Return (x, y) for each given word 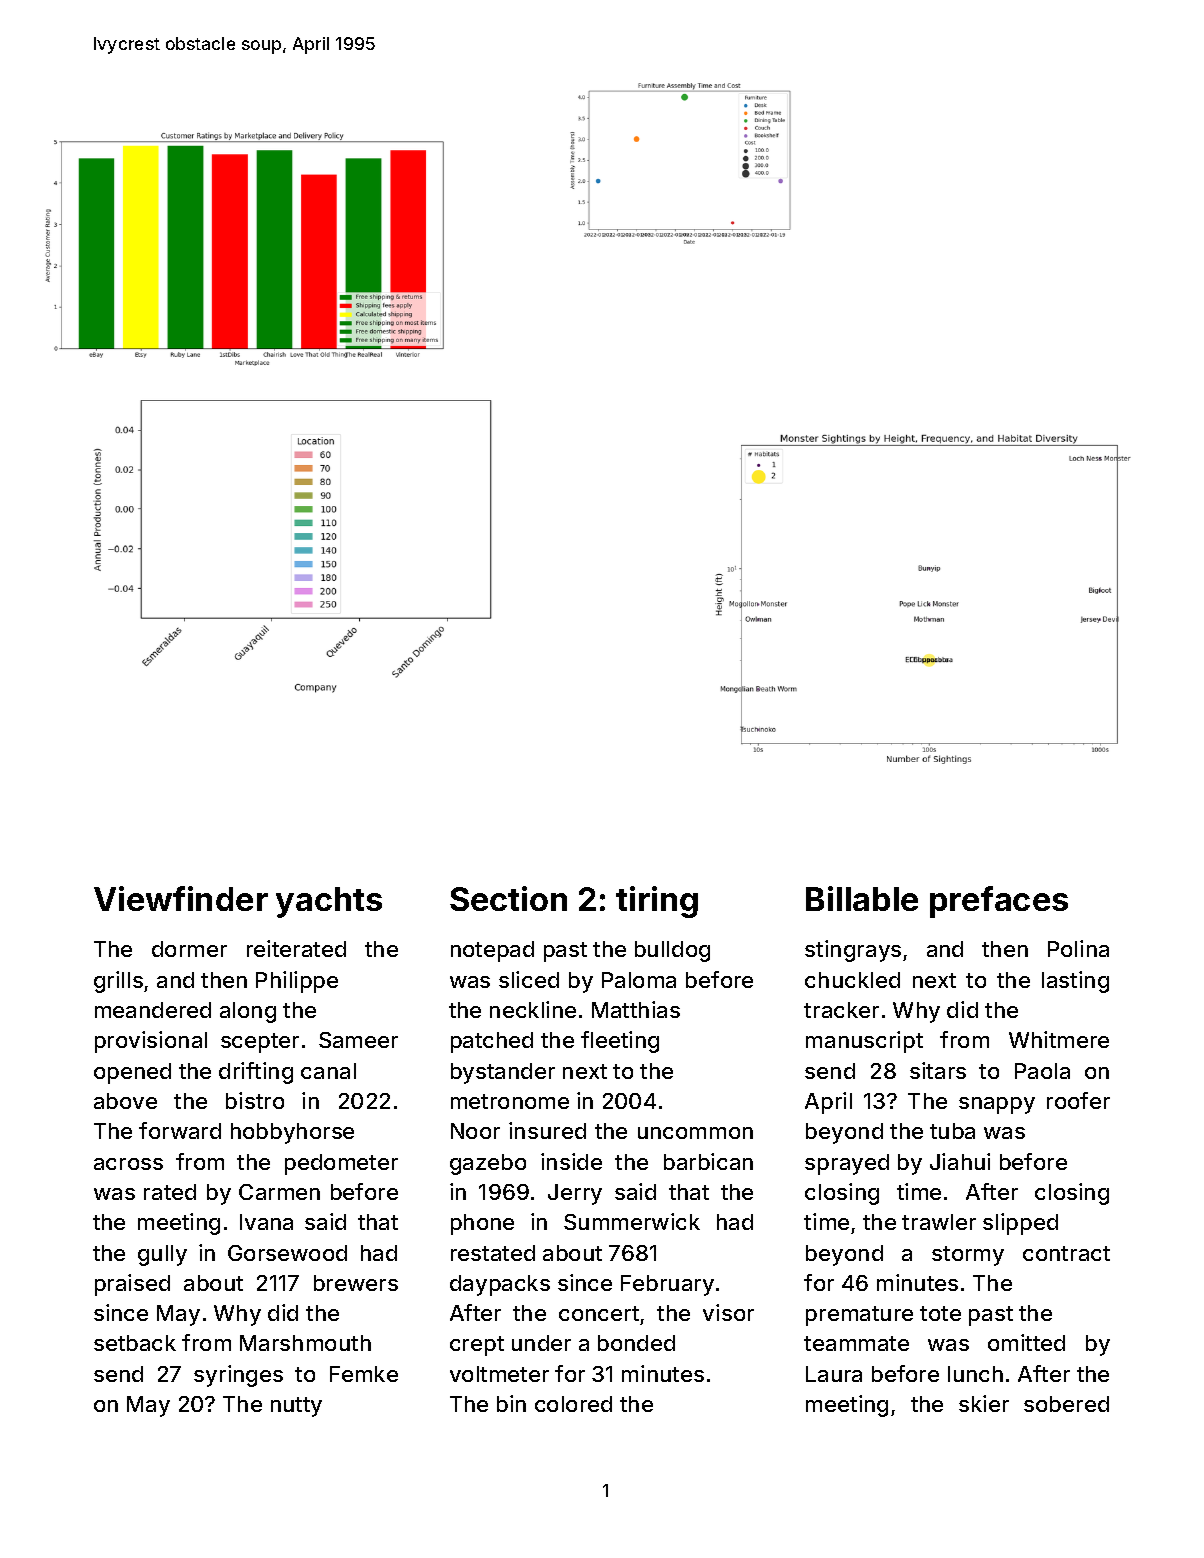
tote (940, 1313)
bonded (636, 1343)
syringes (238, 1376)
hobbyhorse (292, 1133)
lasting (1075, 982)
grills (118, 982)
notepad (492, 951)
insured (547, 1130)
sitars (938, 1070)
